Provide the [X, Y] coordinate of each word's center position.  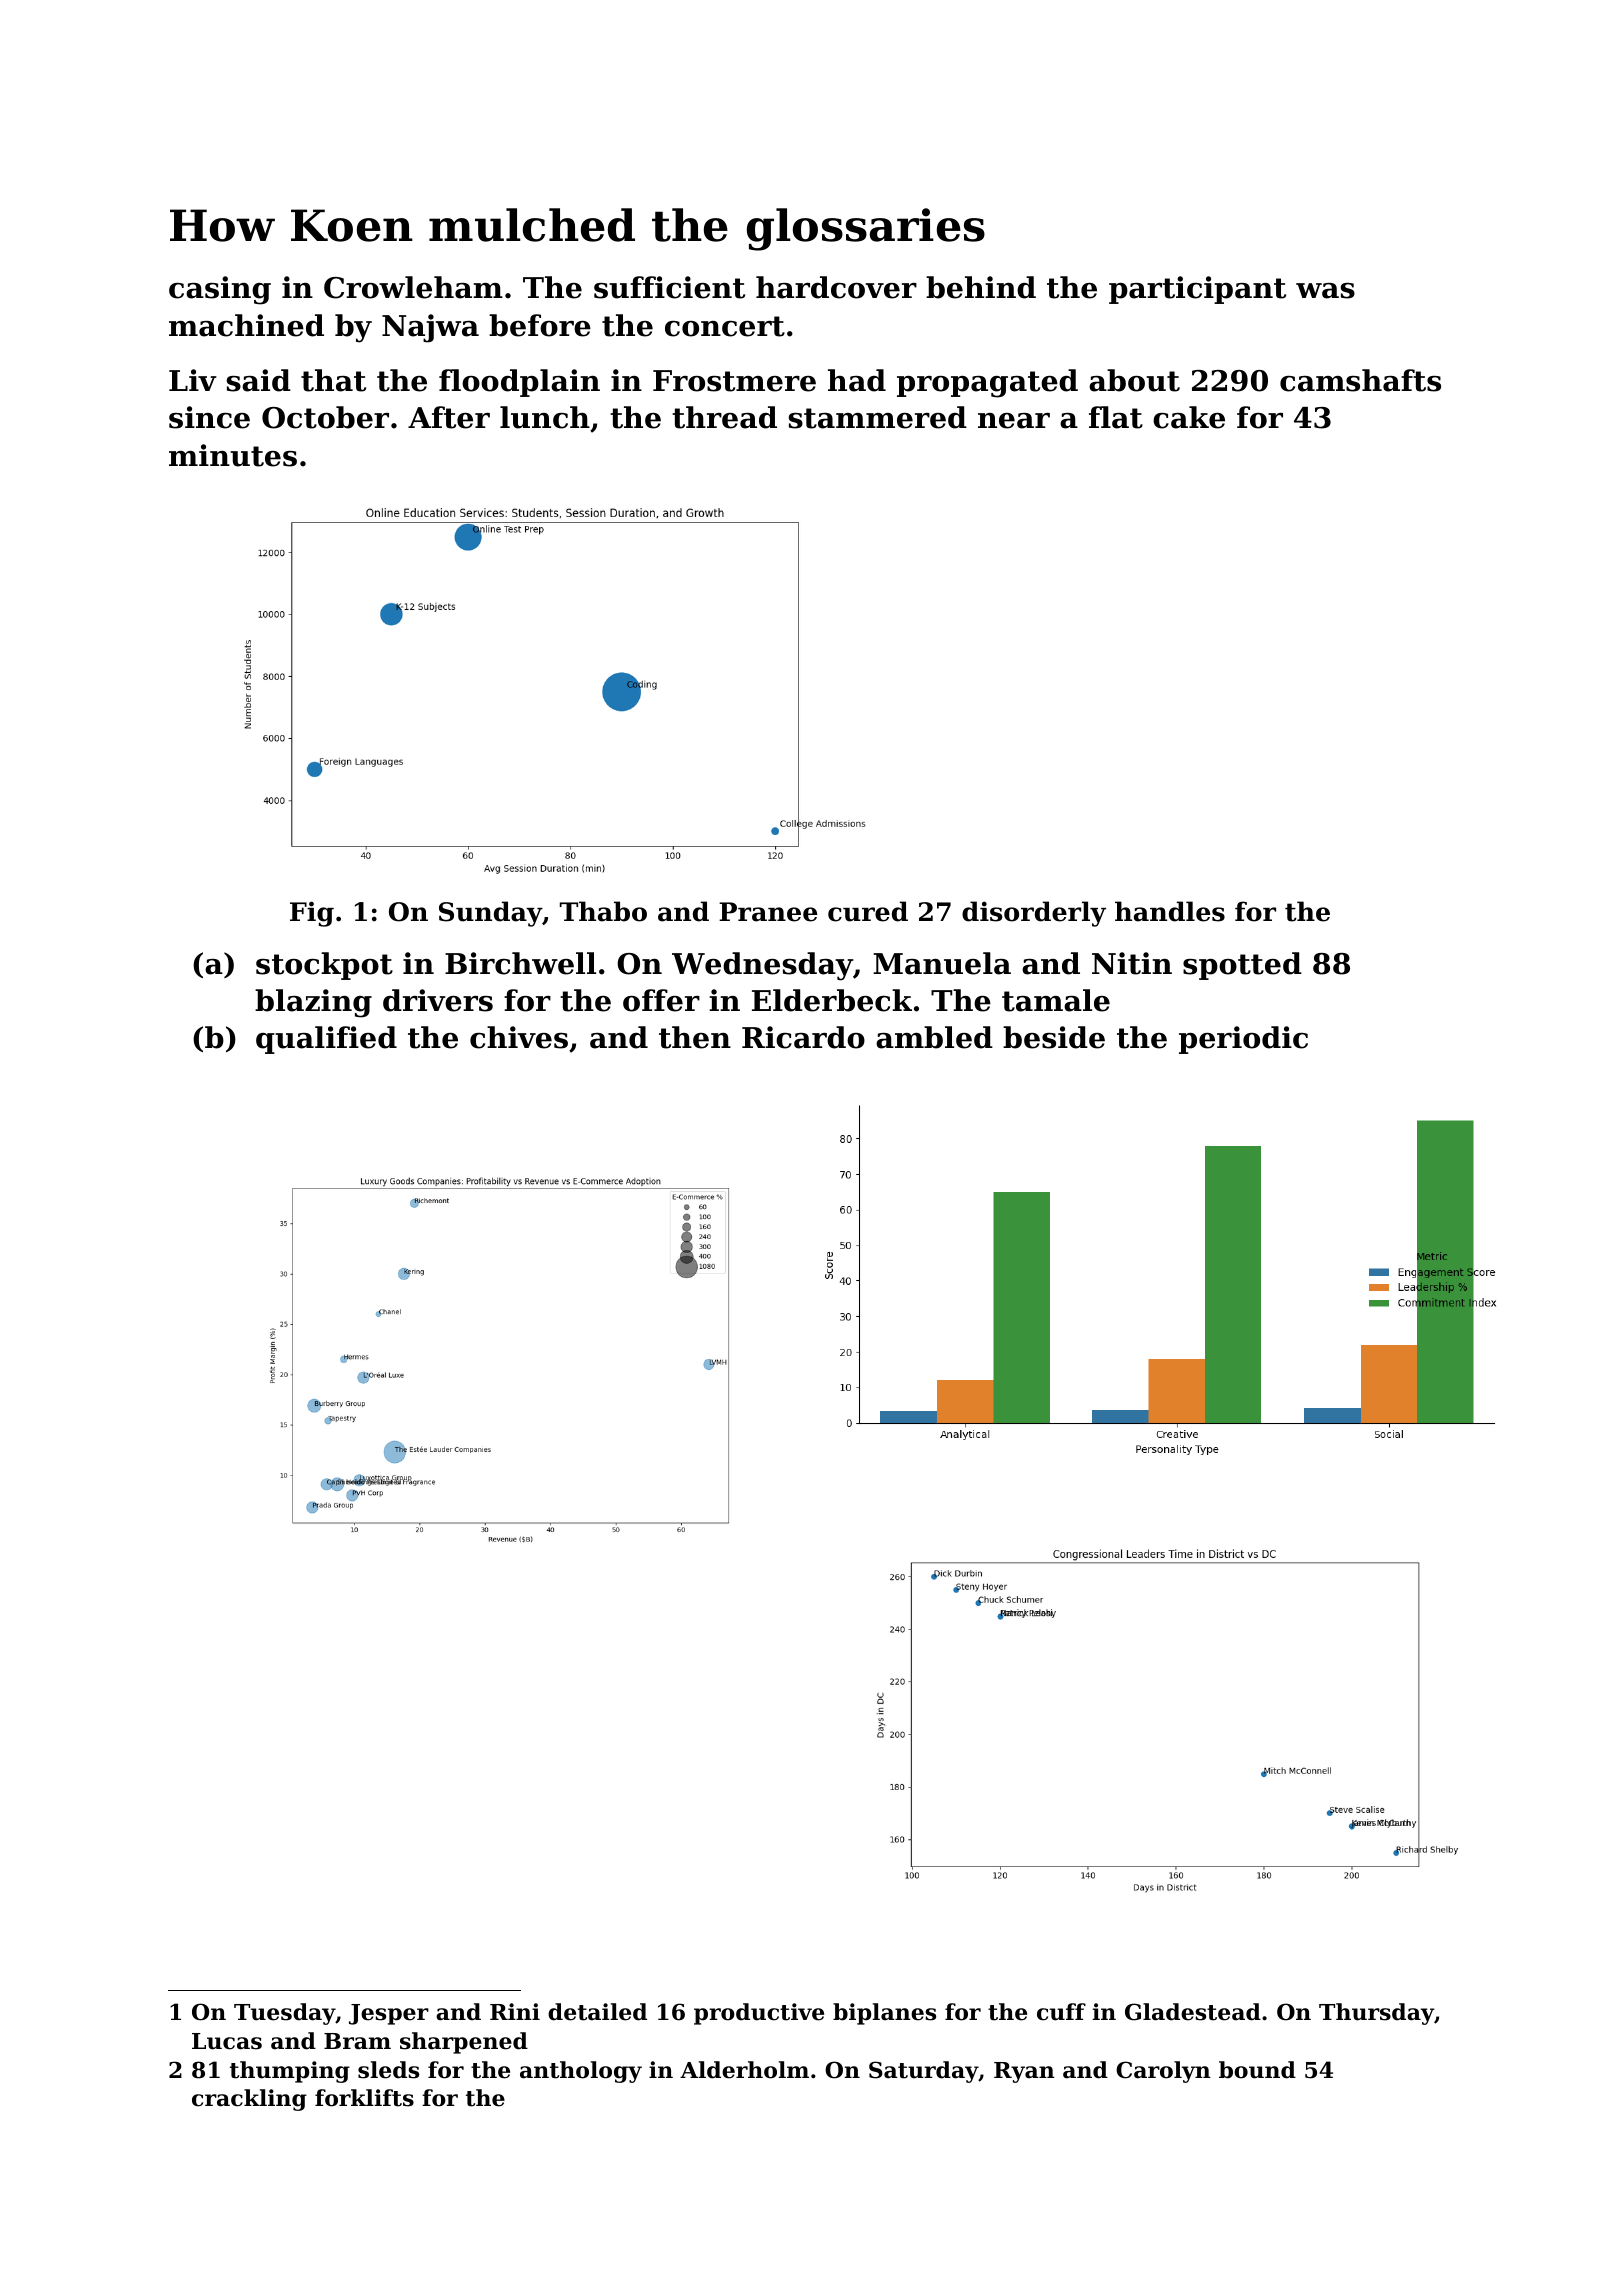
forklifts [364, 2098]
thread [724, 417]
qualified [326, 1040]
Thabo [603, 911]
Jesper [389, 2014]
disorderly [1034, 914]
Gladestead [1193, 2012]
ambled [934, 1037]
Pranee [768, 912]
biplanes [884, 2014]
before [540, 325]
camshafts [1360, 380]
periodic [1243, 1040]
